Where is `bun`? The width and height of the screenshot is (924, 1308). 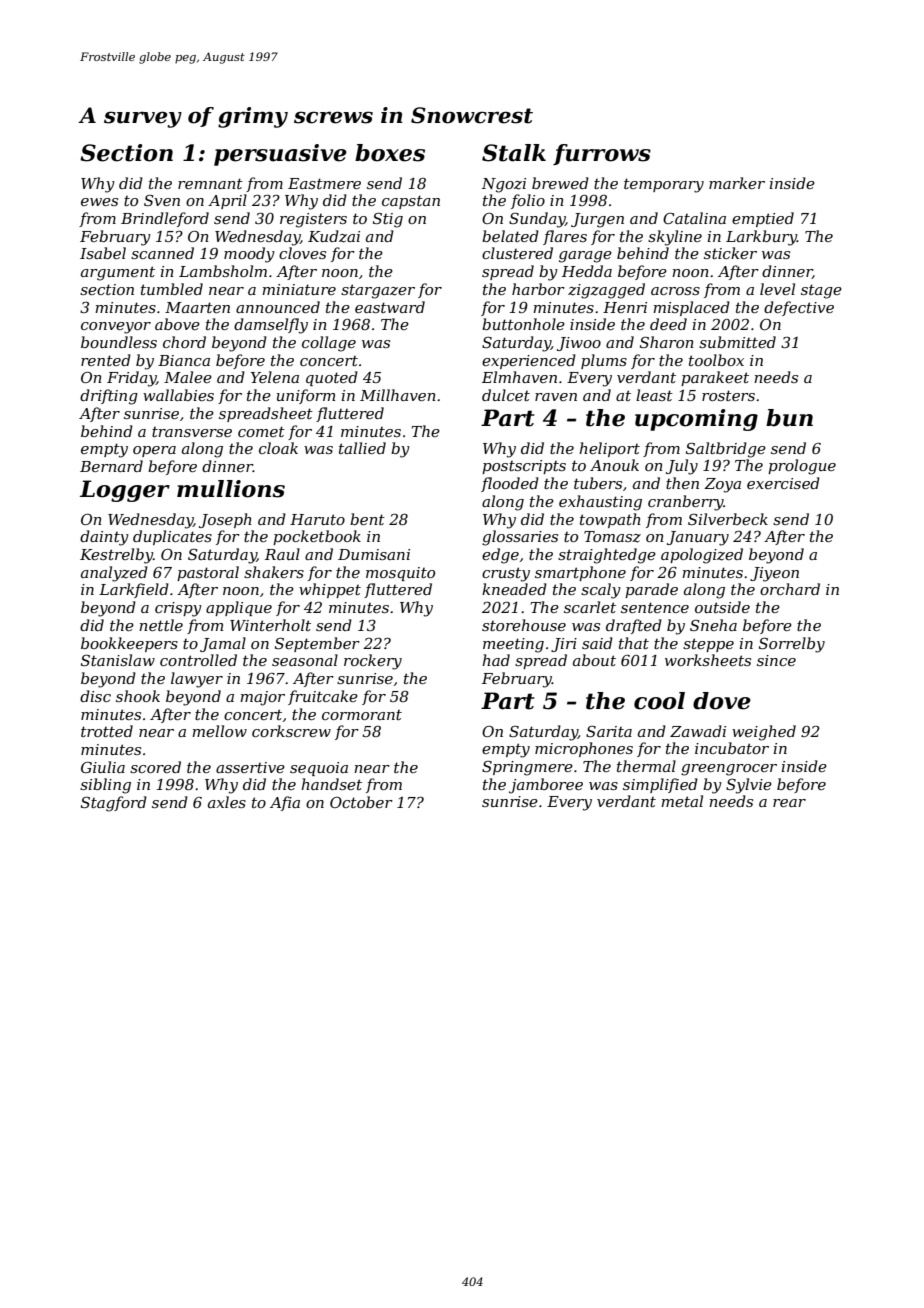 bun is located at coordinates (789, 418).
